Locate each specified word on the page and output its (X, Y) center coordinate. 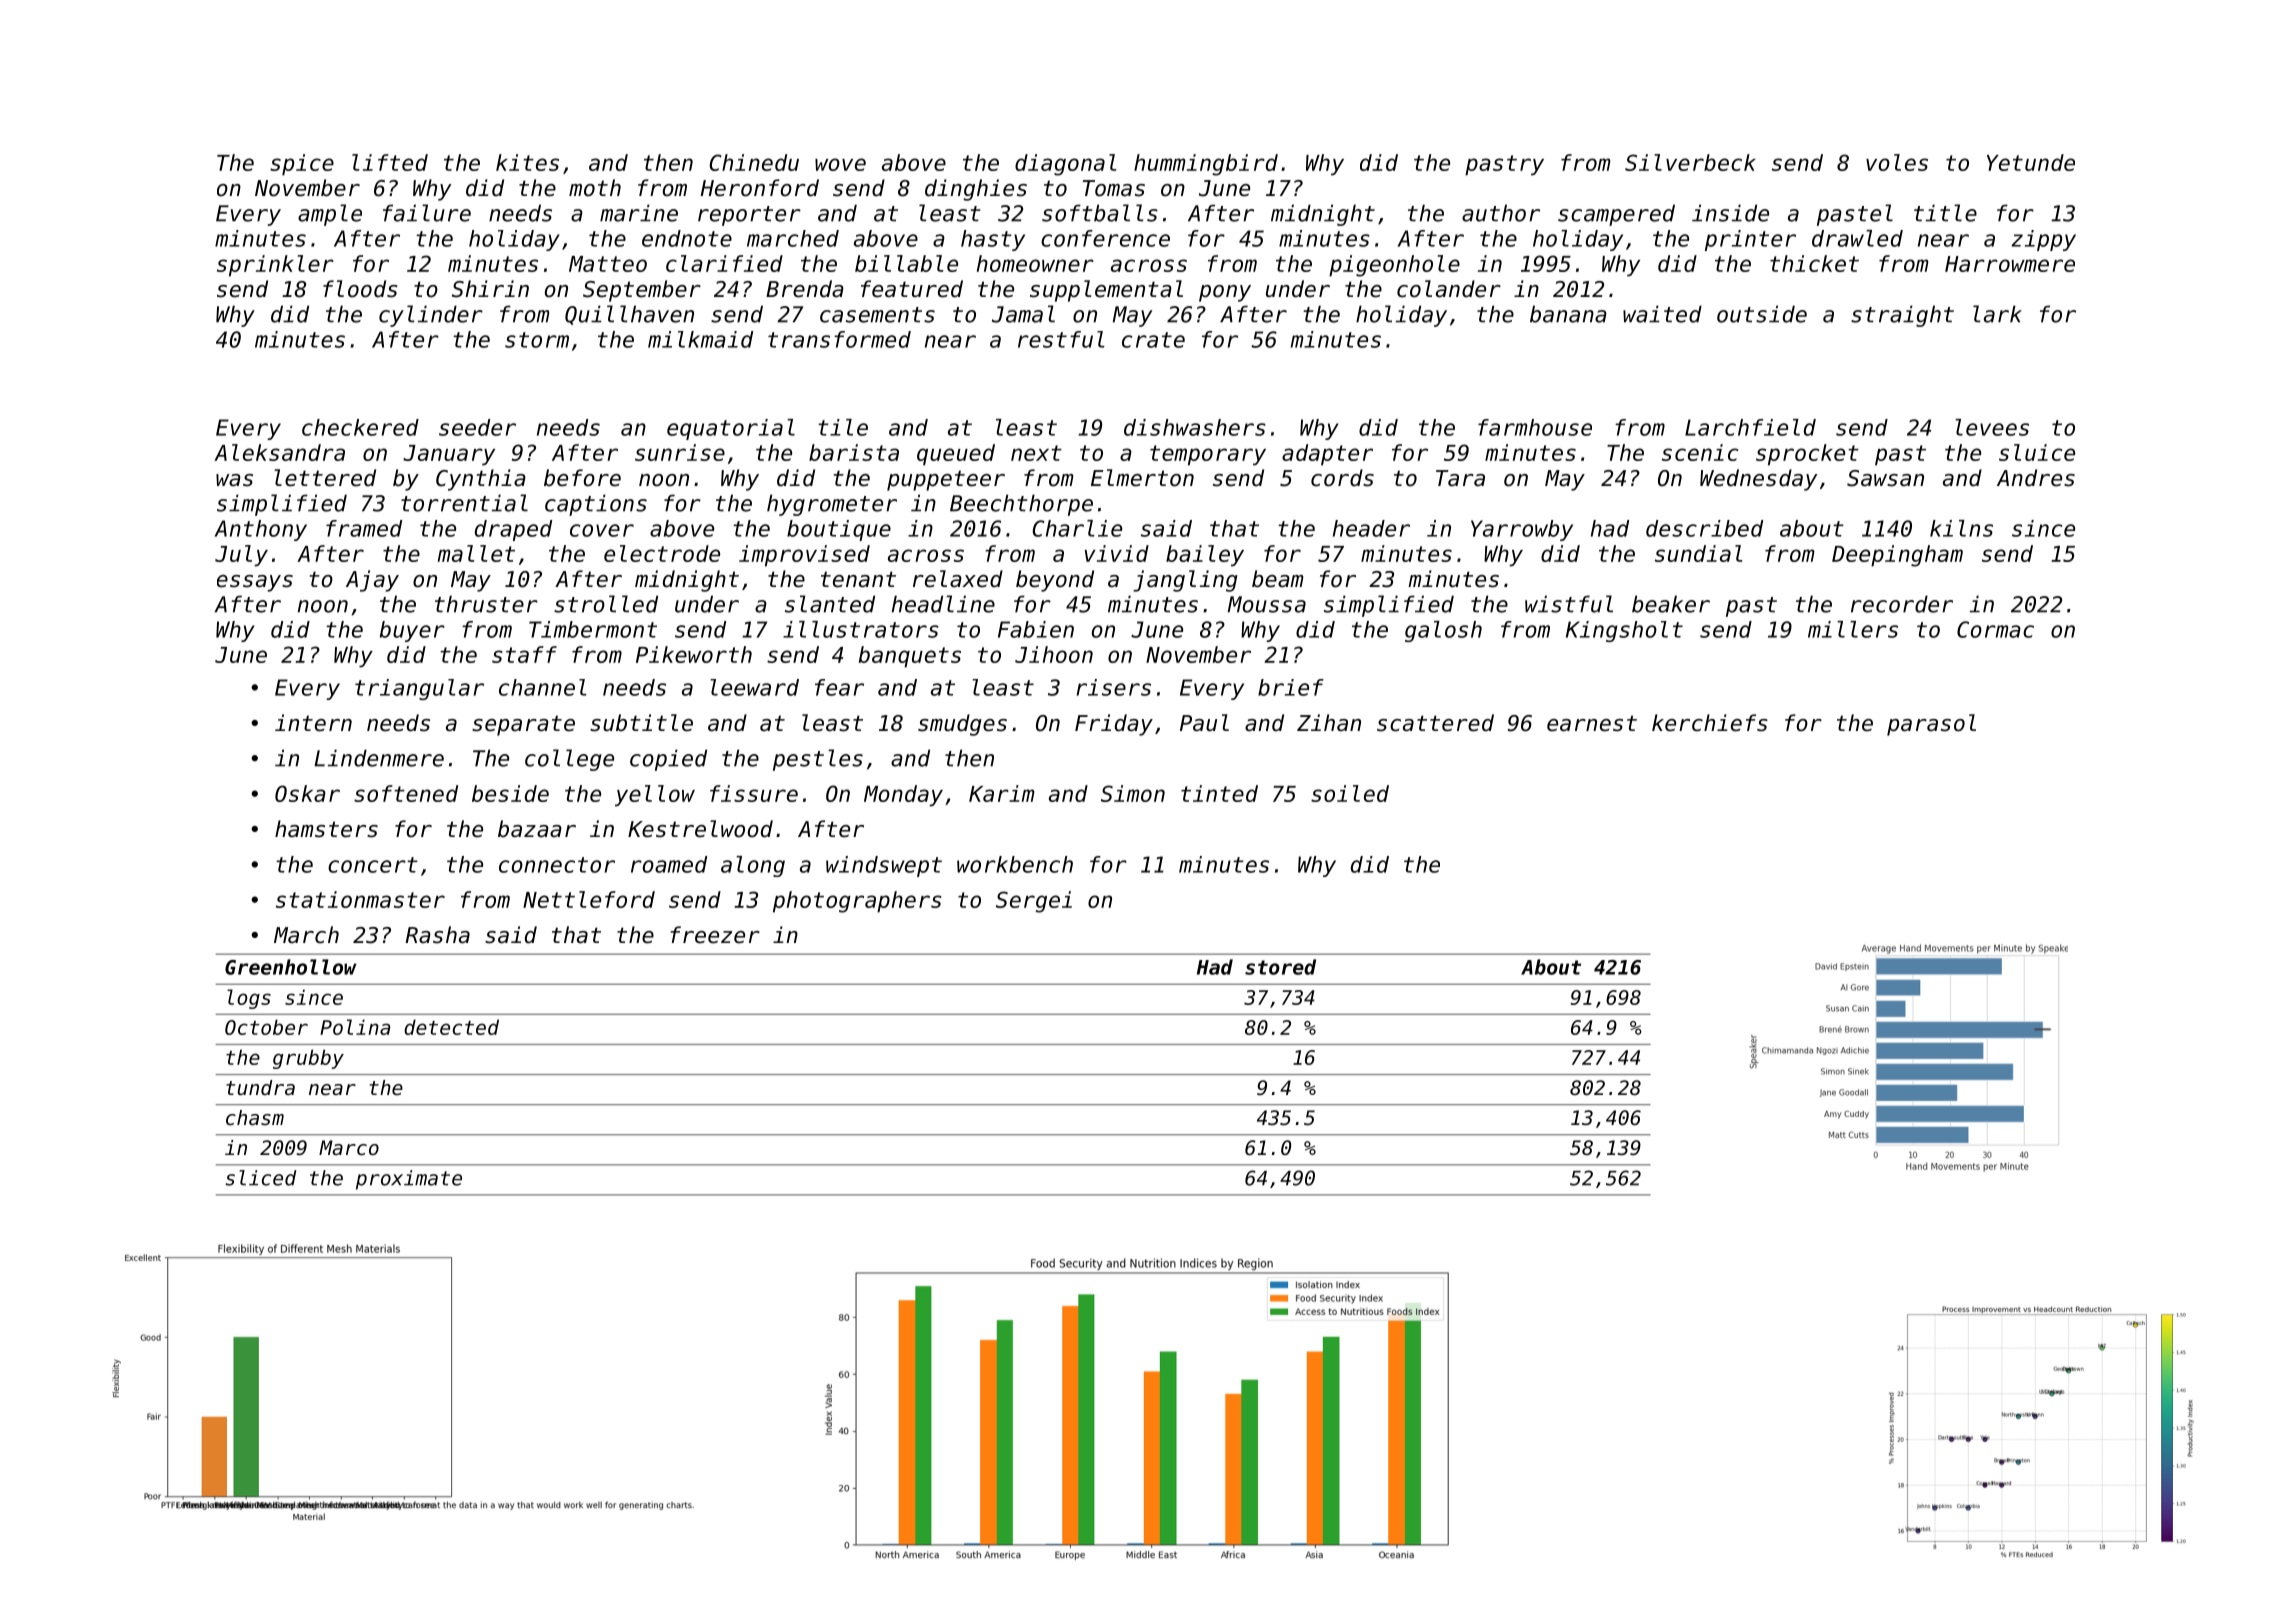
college (569, 760)
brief (1291, 687)
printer (1750, 240)
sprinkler (275, 266)
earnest (1592, 723)
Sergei (1034, 902)
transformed (839, 339)
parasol (1931, 725)
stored (1280, 967)
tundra (260, 1088)
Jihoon (1054, 654)
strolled (606, 604)
